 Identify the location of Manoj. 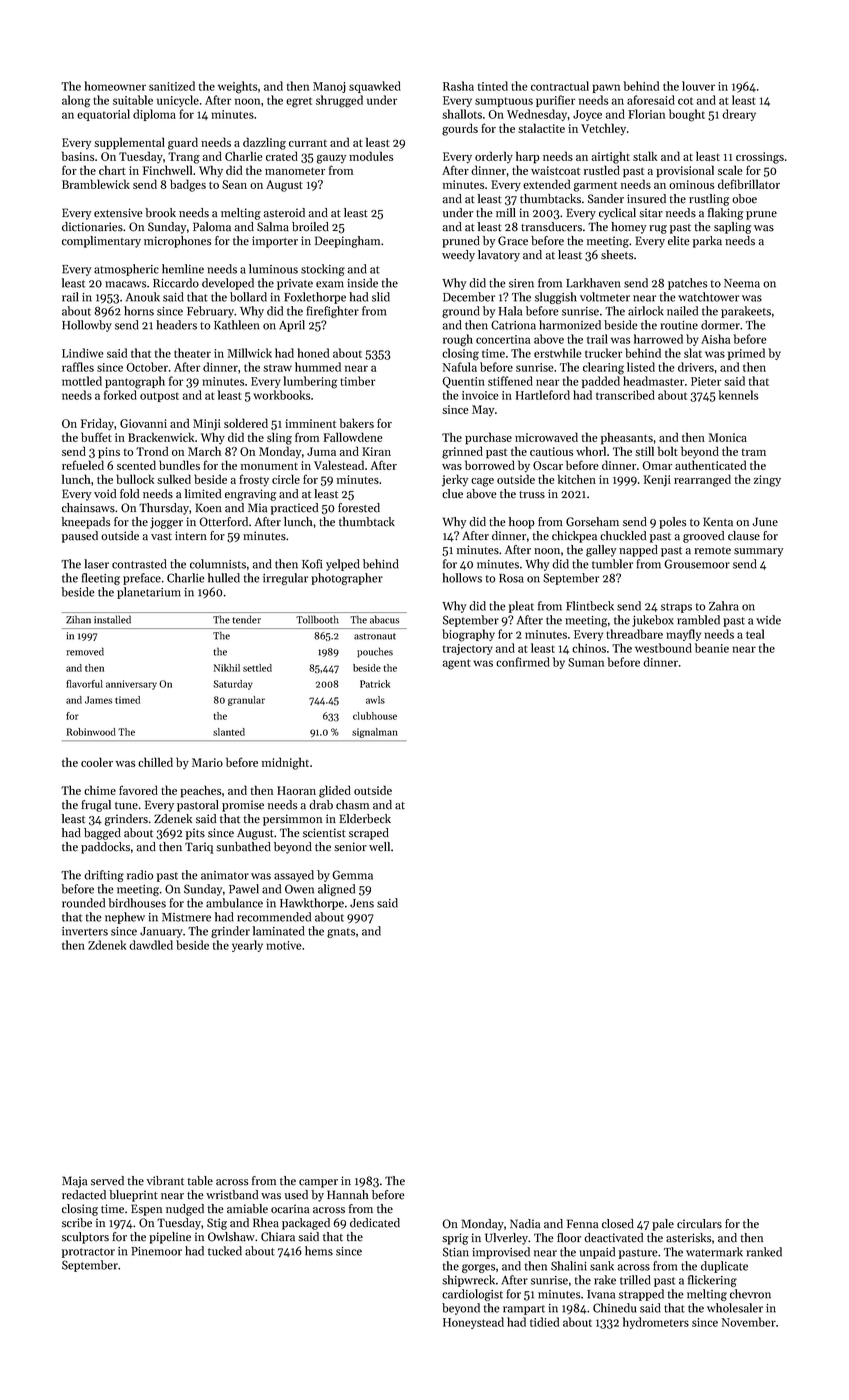
(329, 87).
